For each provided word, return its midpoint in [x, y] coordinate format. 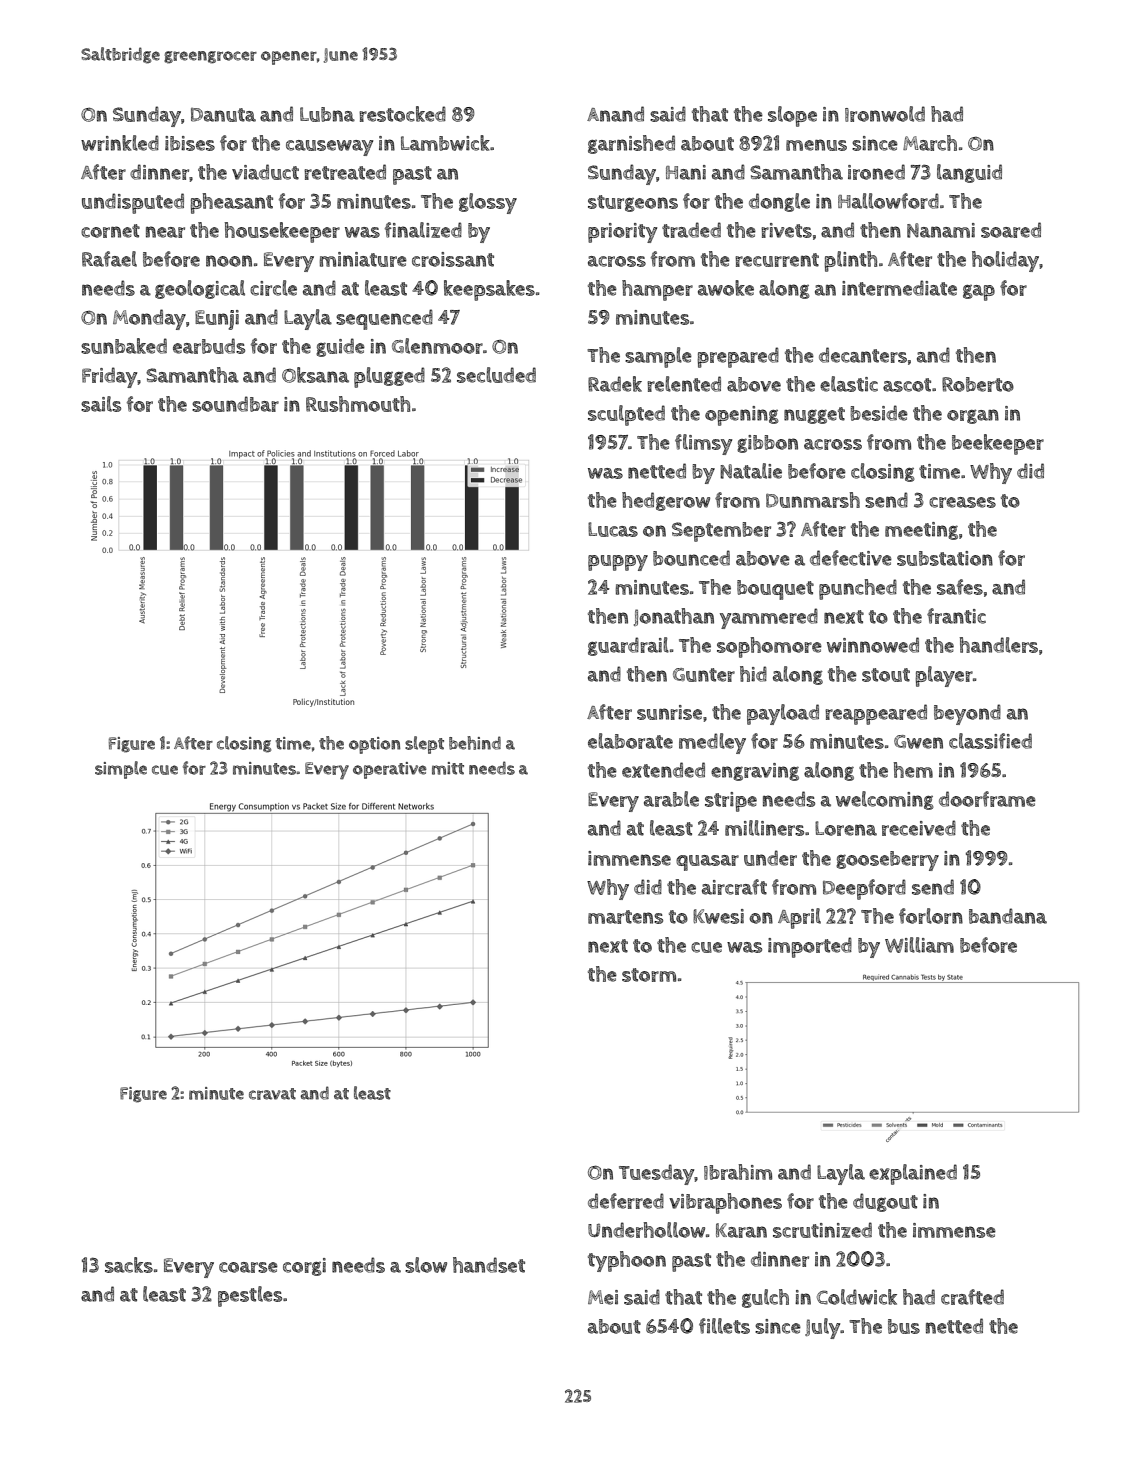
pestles [250, 1296]
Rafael [109, 259]
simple [121, 770]
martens [625, 917]
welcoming [885, 800]
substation [945, 558]
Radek [615, 384]
